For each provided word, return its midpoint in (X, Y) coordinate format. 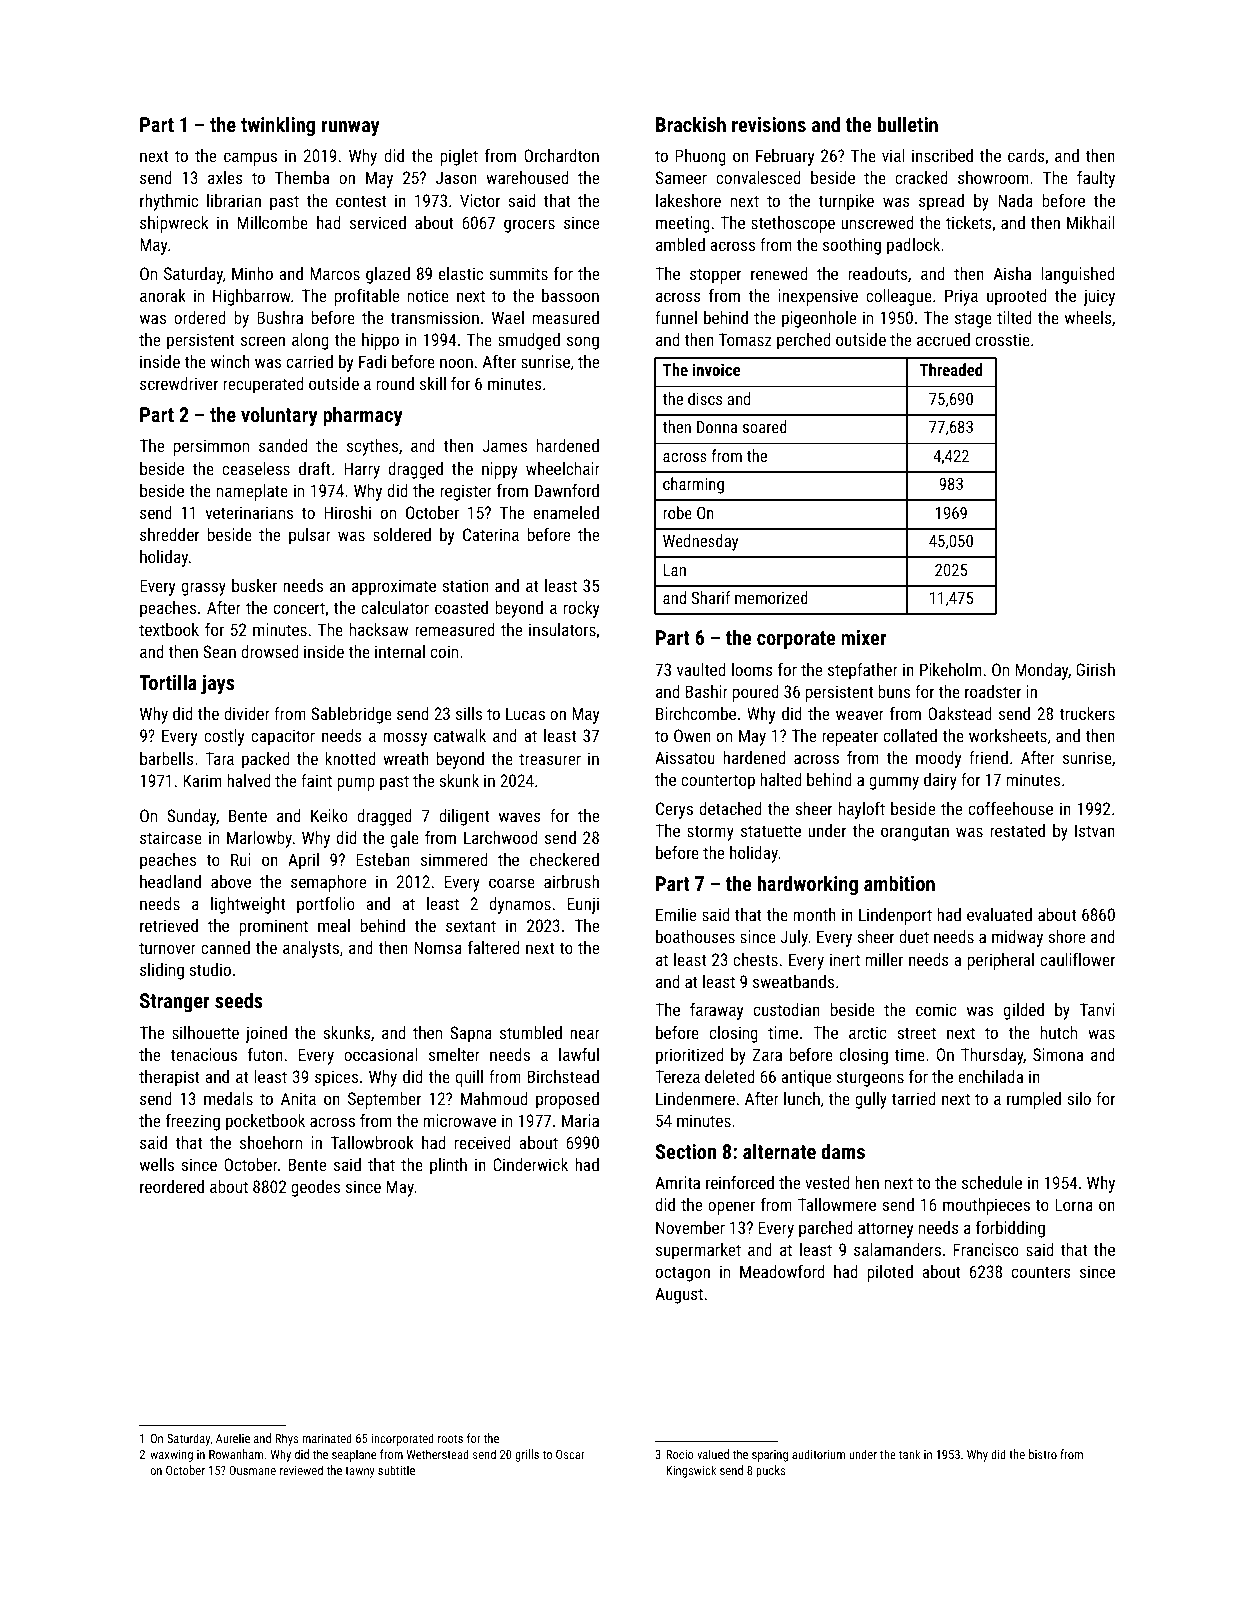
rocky (581, 609)
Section (686, 1151)
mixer (864, 637)
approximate (394, 587)
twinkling (278, 126)
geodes (315, 1188)
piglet (459, 157)
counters (1041, 1272)
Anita (298, 1098)
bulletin (908, 124)
